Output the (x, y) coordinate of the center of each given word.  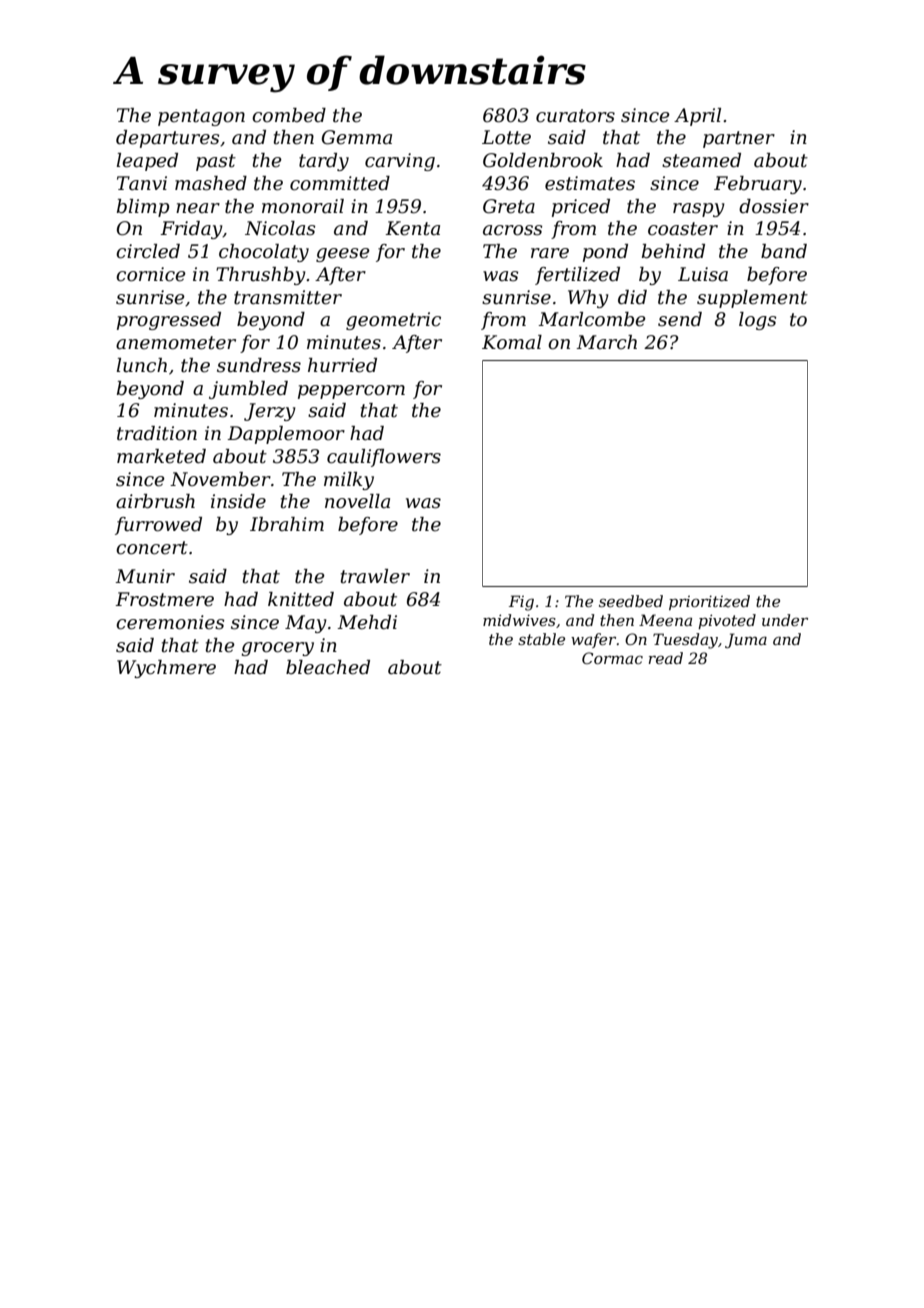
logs (757, 321)
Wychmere (166, 669)
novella (357, 501)
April (697, 117)
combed (289, 115)
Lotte (506, 137)
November (220, 479)
